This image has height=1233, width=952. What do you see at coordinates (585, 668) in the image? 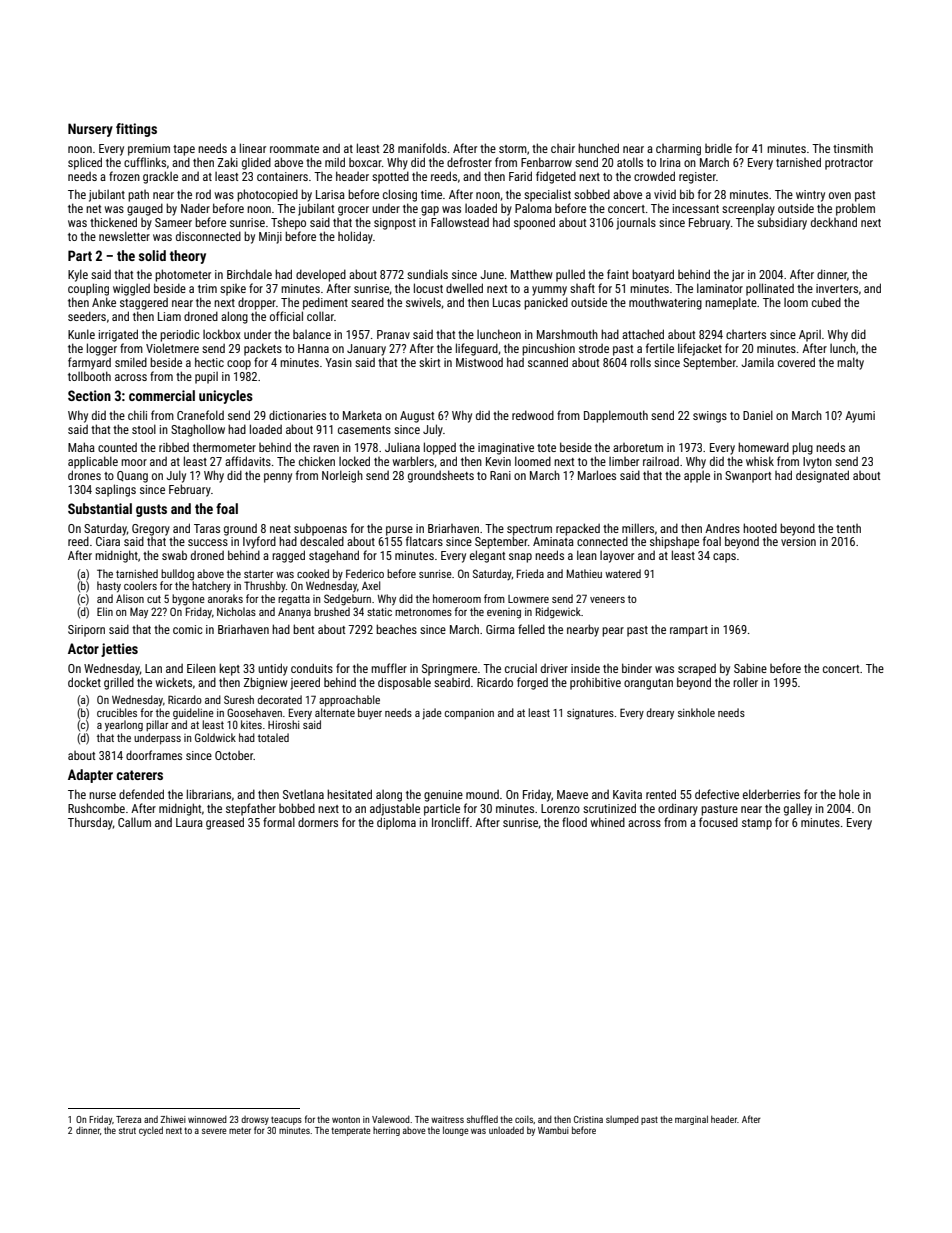
I see `inside` at bounding box center [585, 668].
